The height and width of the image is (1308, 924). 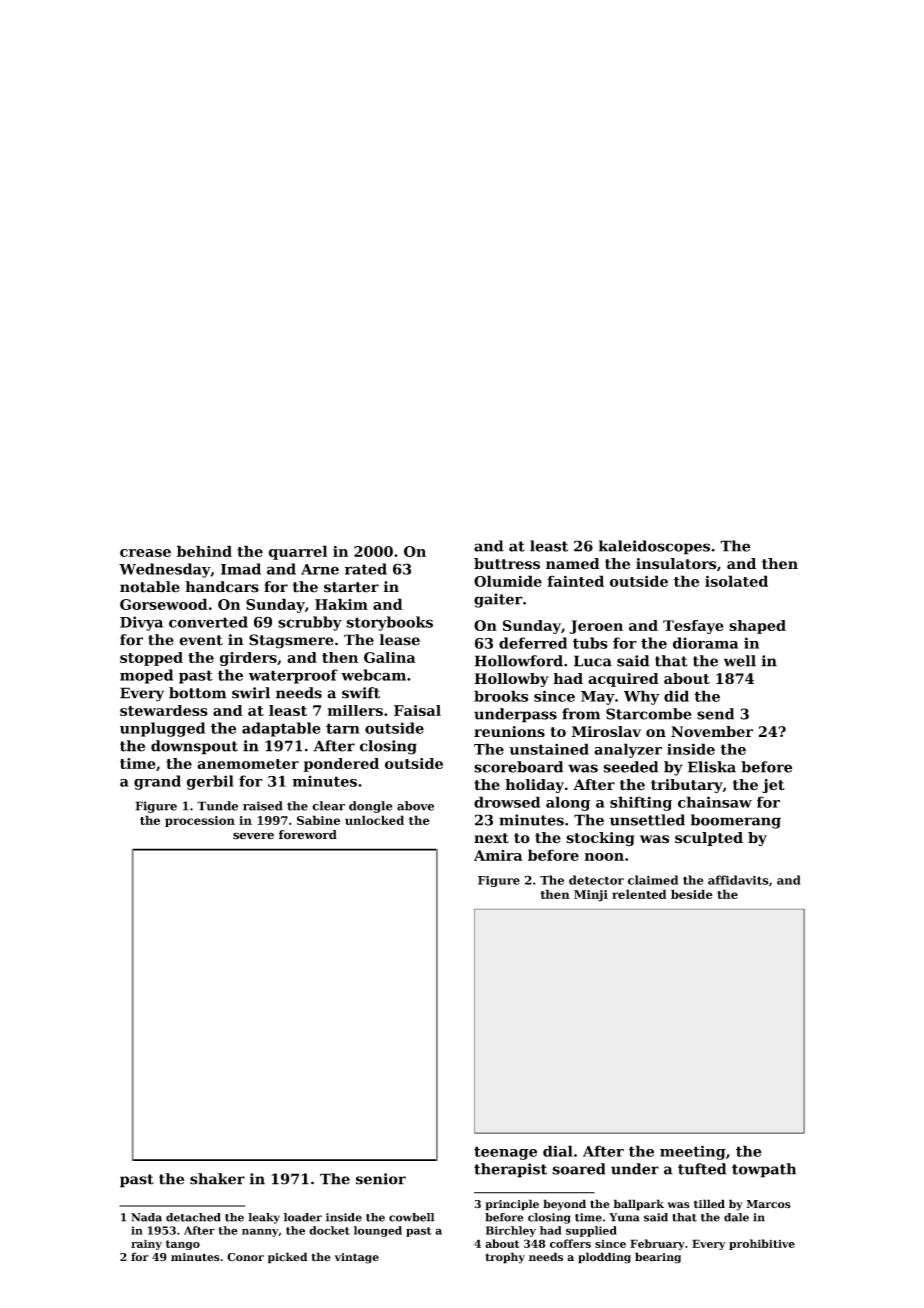 I want to click on tilled, so click(x=709, y=1204).
